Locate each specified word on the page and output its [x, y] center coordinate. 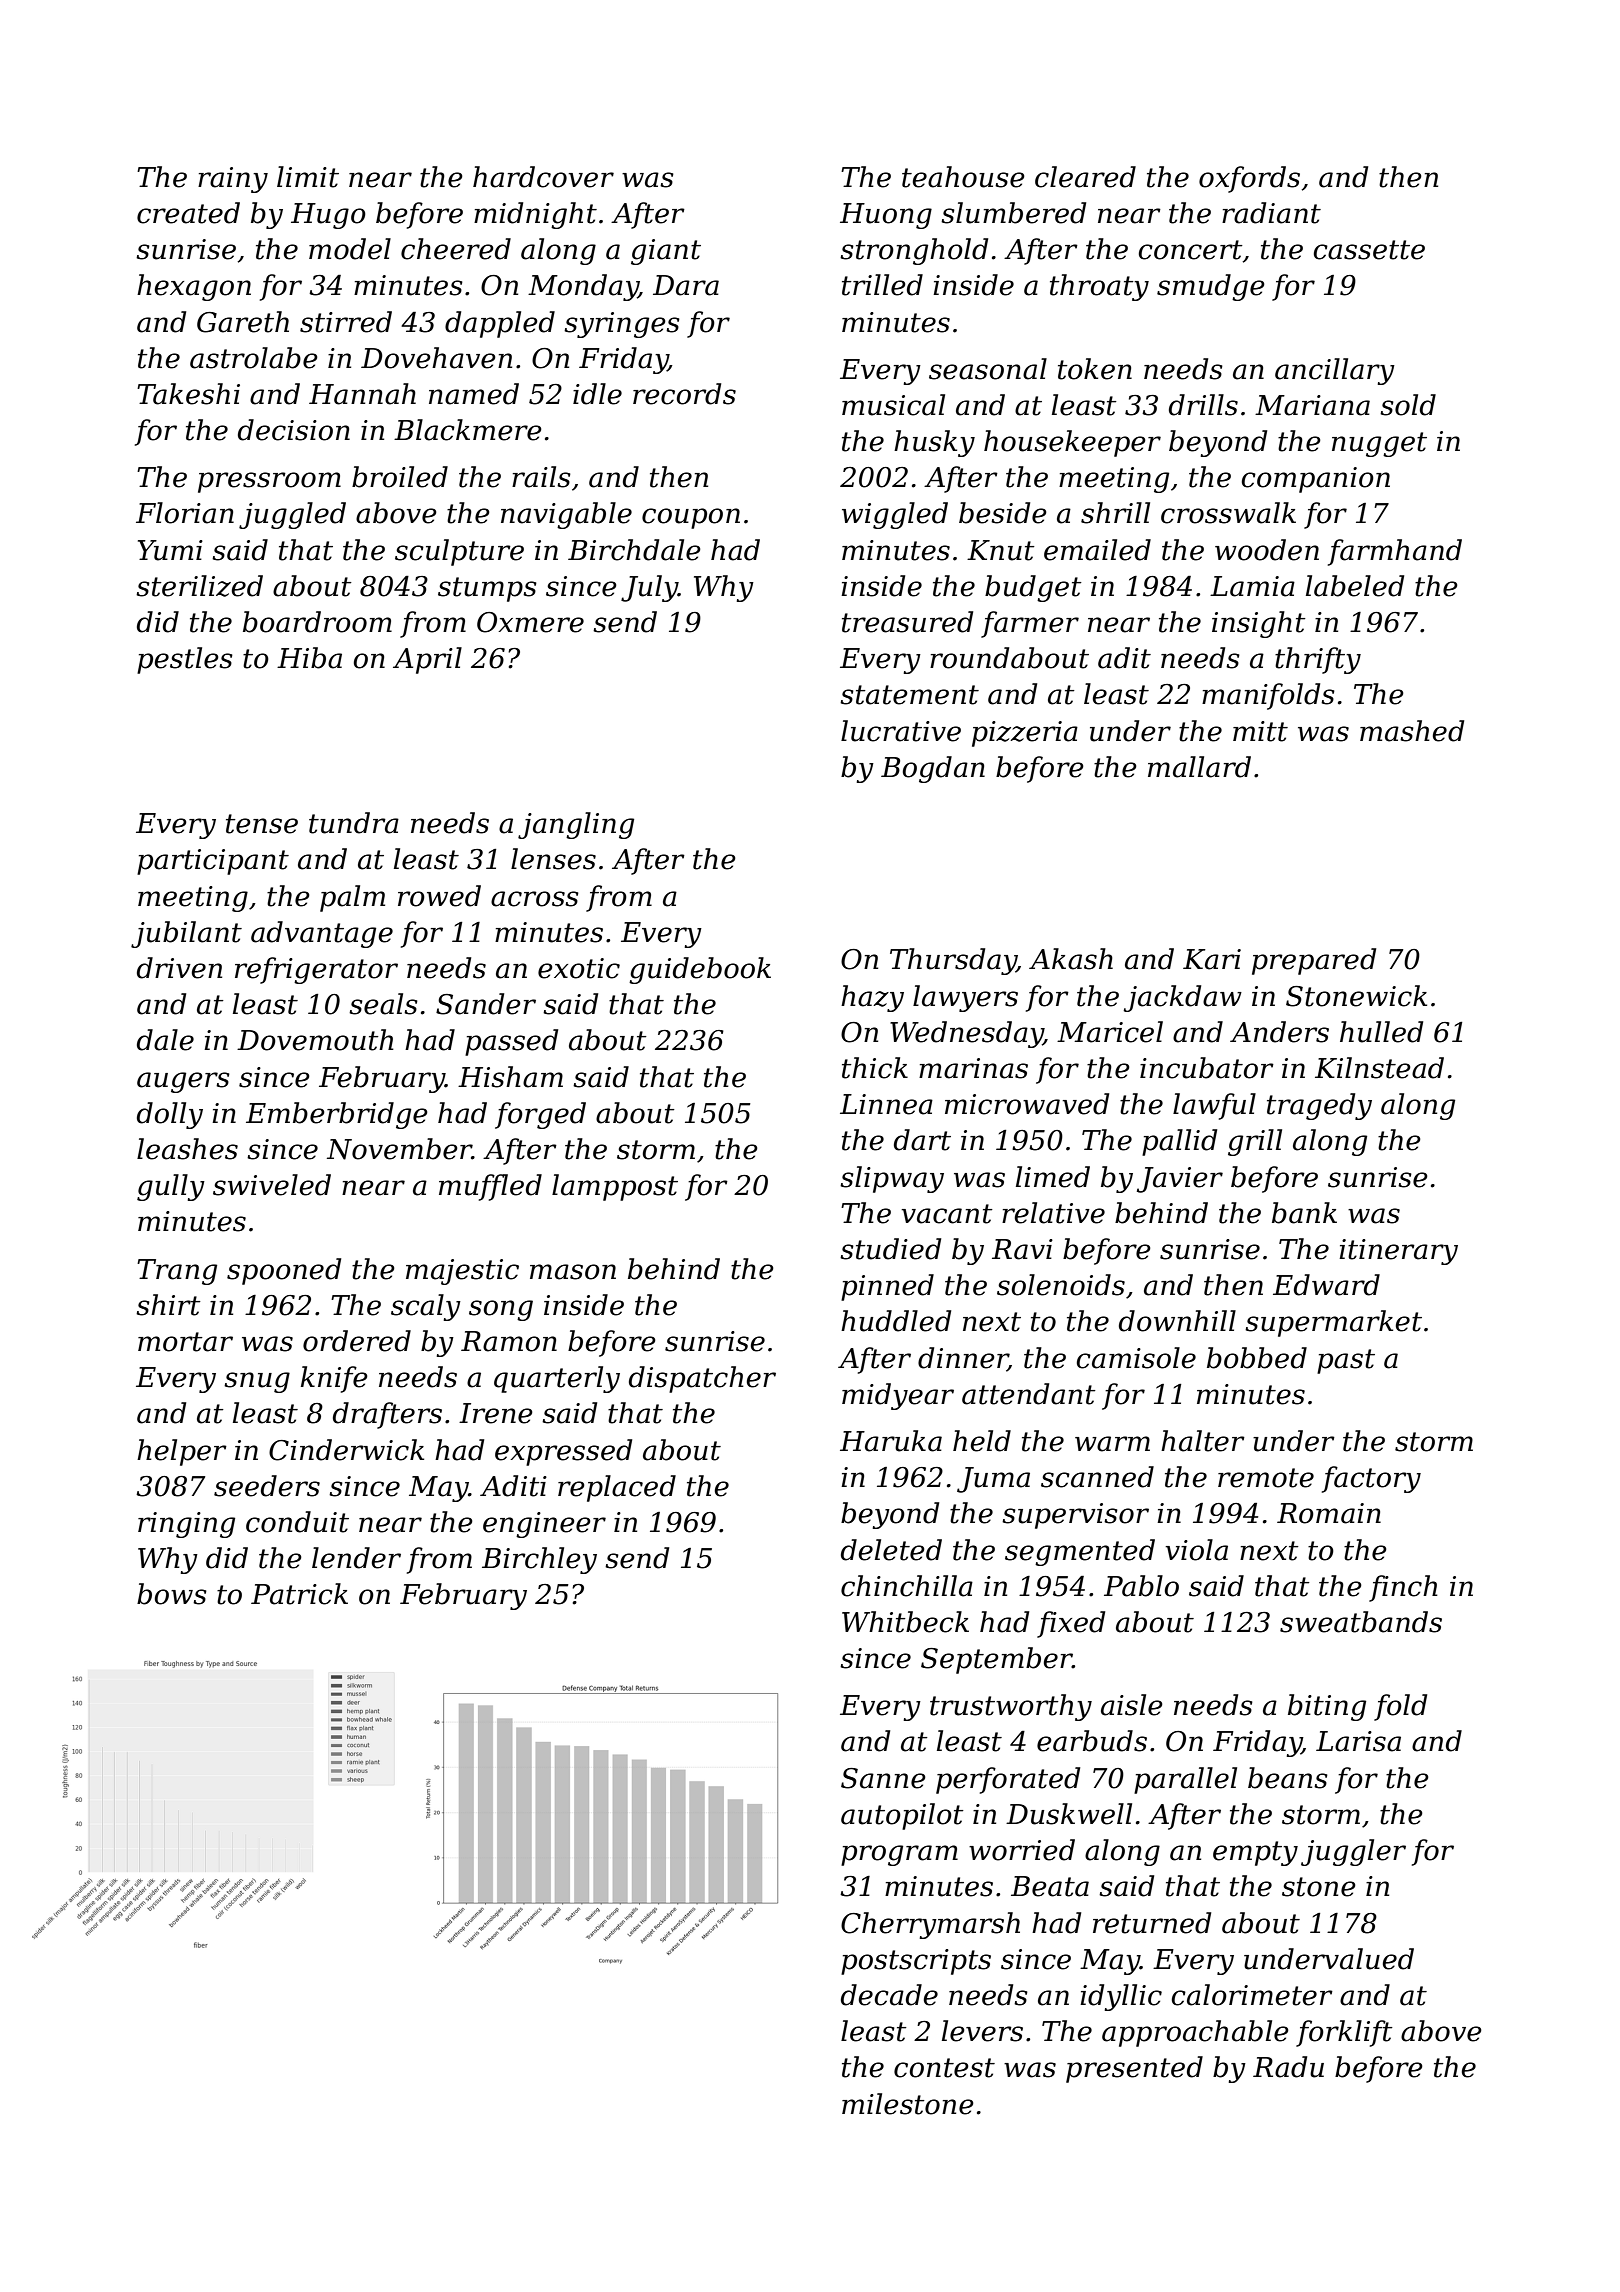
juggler [1353, 1852]
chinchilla [907, 1586]
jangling [576, 825]
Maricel [1110, 1032]
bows [172, 1594]
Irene [496, 1413]
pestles [185, 660]
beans [1288, 1778]
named [474, 394]
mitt [1260, 731]
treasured [907, 622]
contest [944, 2068]
